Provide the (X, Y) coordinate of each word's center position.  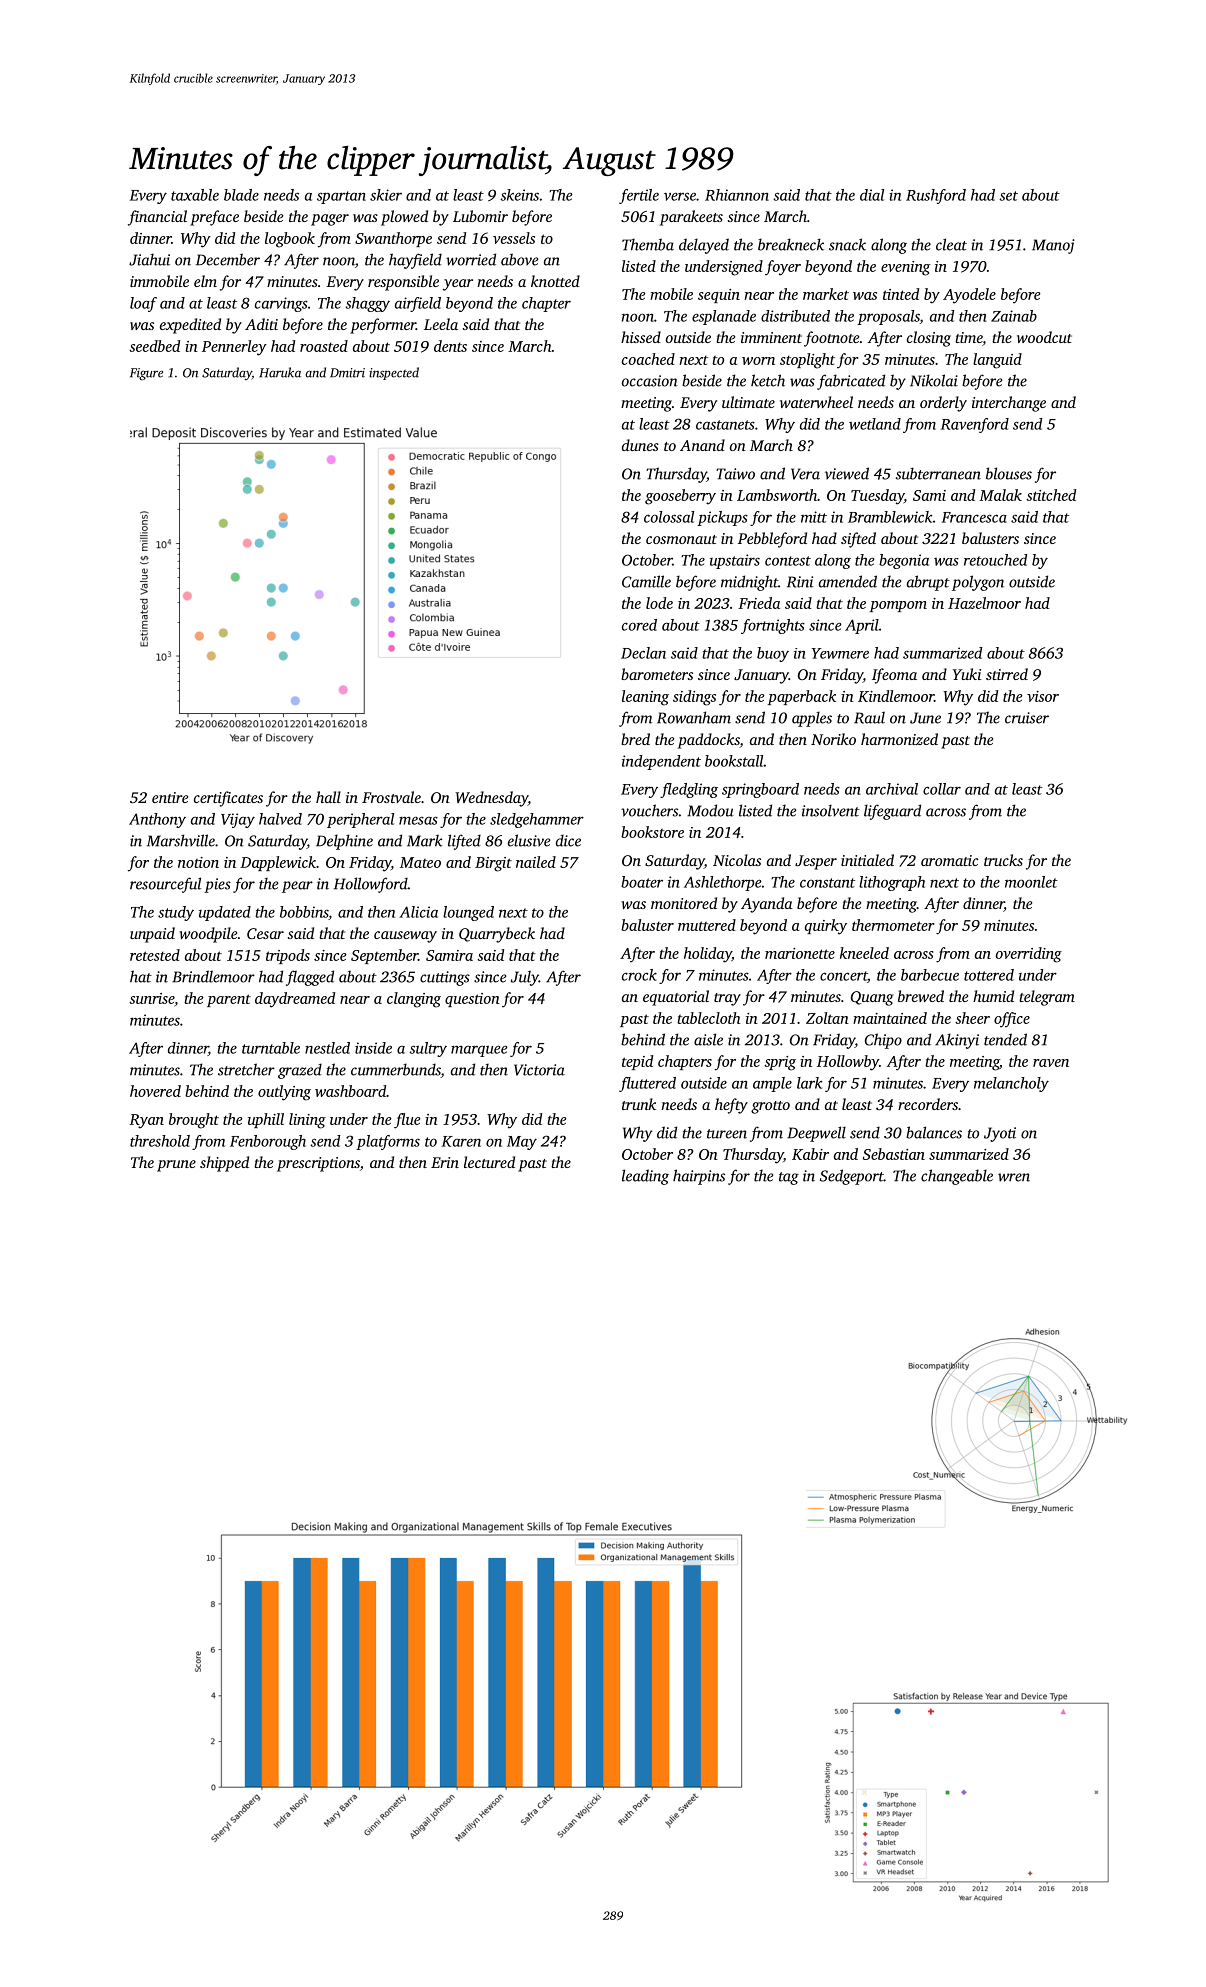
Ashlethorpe (723, 883)
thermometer (893, 925)
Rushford (936, 196)
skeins (519, 195)
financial (157, 218)
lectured (489, 1162)
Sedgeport (852, 1177)
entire (170, 797)
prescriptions (318, 1164)
